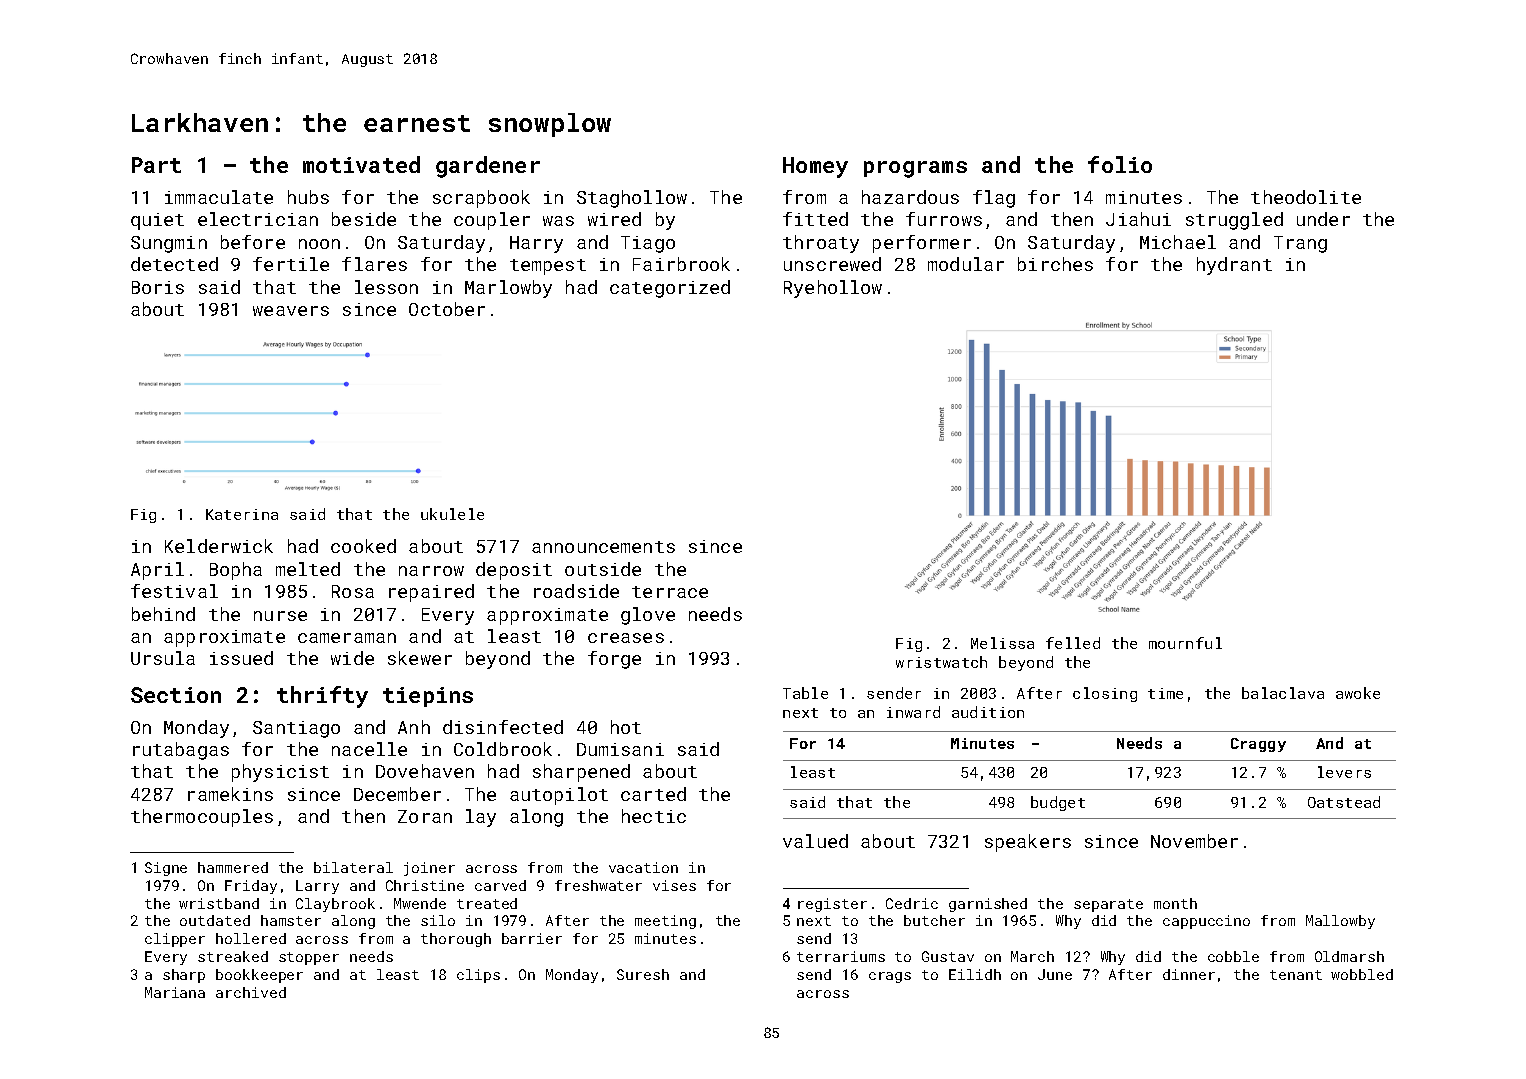 Image resolution: width=1526 pixels, height=1079 pixels. Describe the element at coordinates (1185, 643) in the page. I see `mournful` at that location.
